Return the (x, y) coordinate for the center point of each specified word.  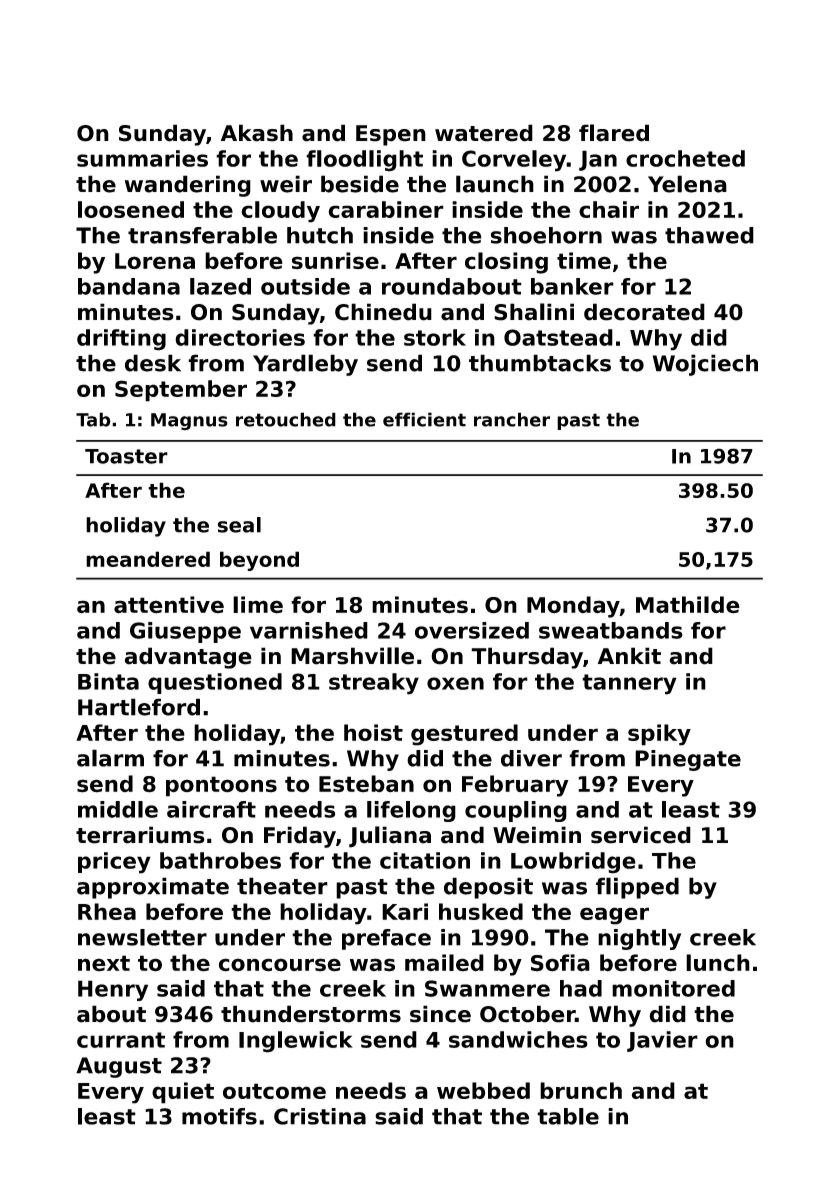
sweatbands (611, 630)
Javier (662, 1041)
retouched (286, 419)
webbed (483, 1090)
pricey (114, 863)
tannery (629, 684)
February (515, 786)
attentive (169, 605)
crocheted (685, 158)
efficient (424, 419)
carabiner (386, 209)
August (119, 1067)
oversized (472, 630)
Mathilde (688, 605)
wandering (188, 186)
